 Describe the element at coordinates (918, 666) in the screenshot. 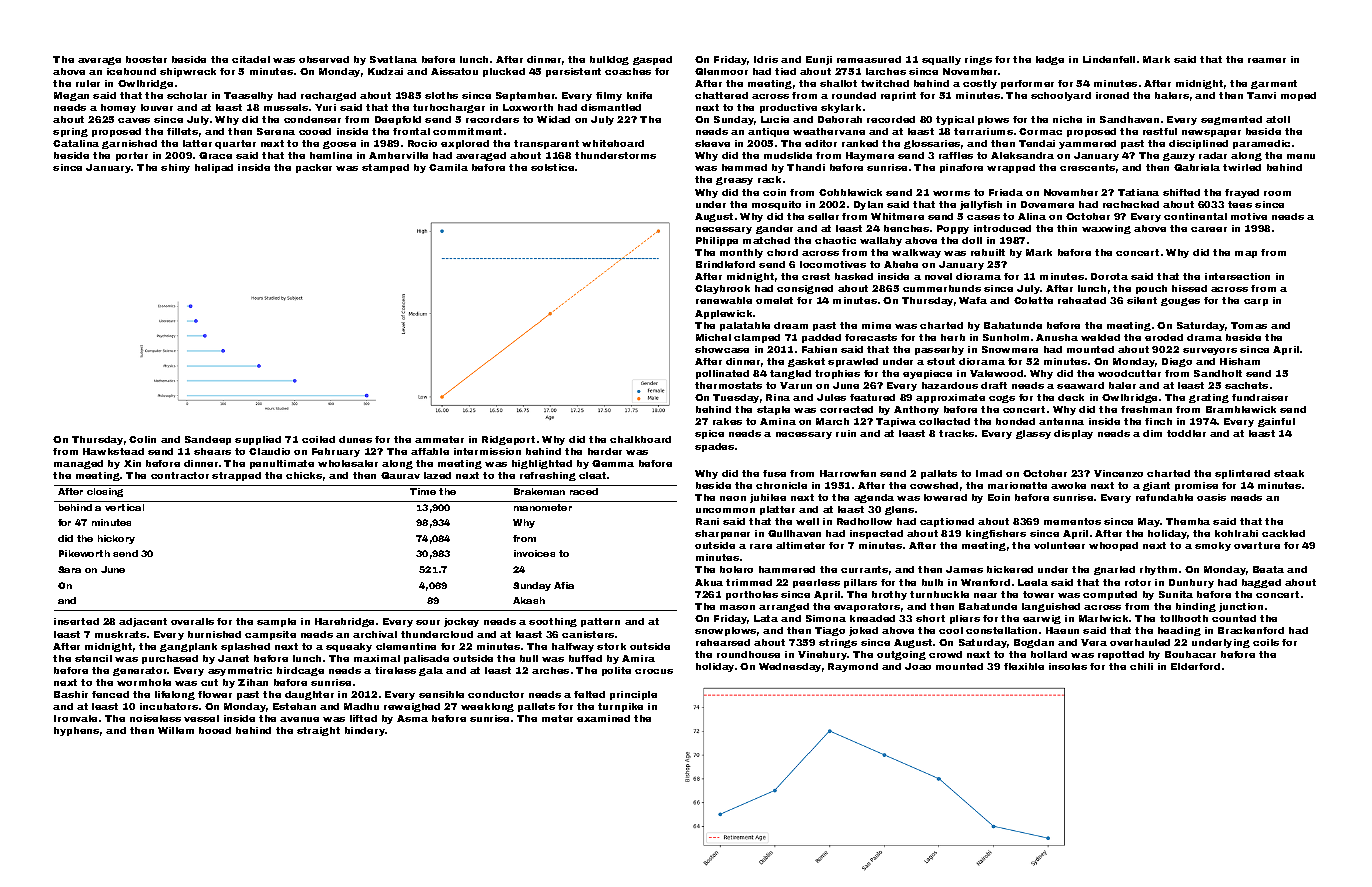

I see `Joao` at that location.
